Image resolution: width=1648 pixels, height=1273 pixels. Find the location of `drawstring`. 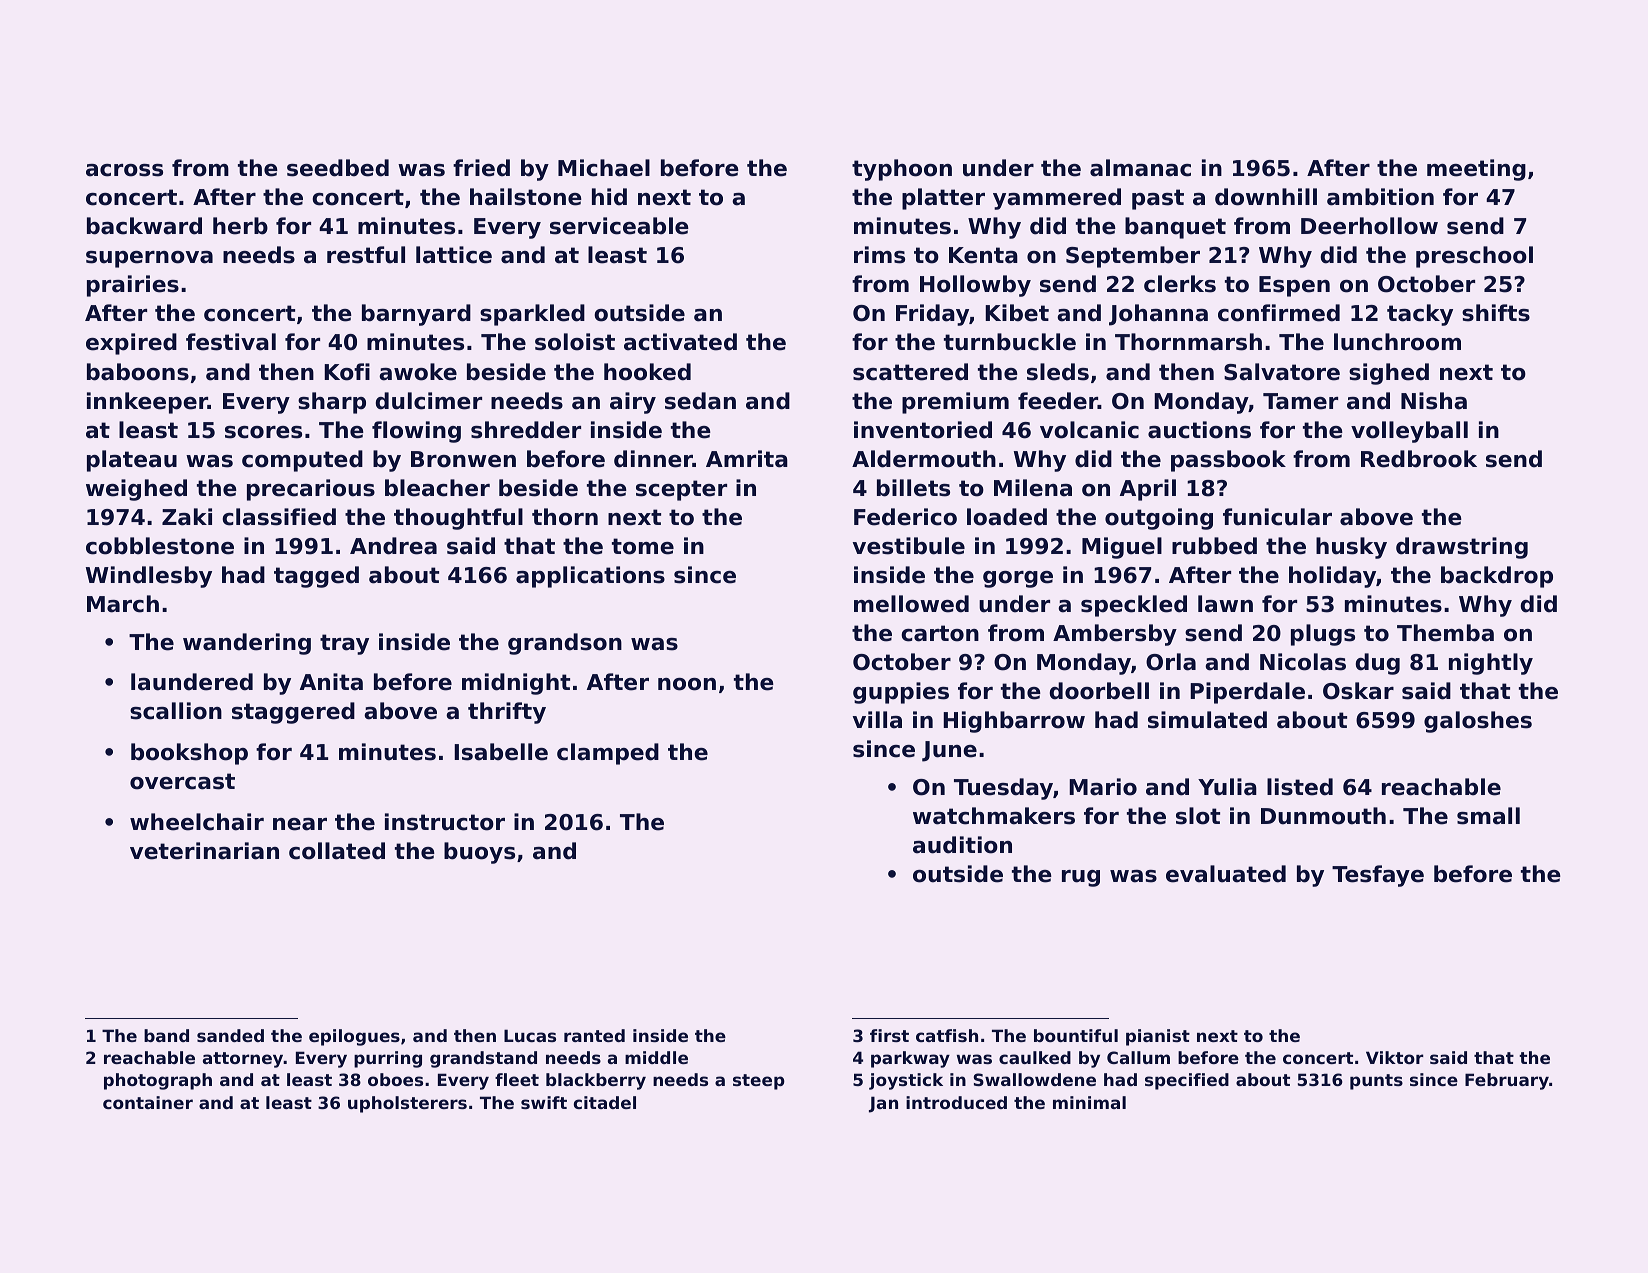

drawstring is located at coordinates (1462, 548).
